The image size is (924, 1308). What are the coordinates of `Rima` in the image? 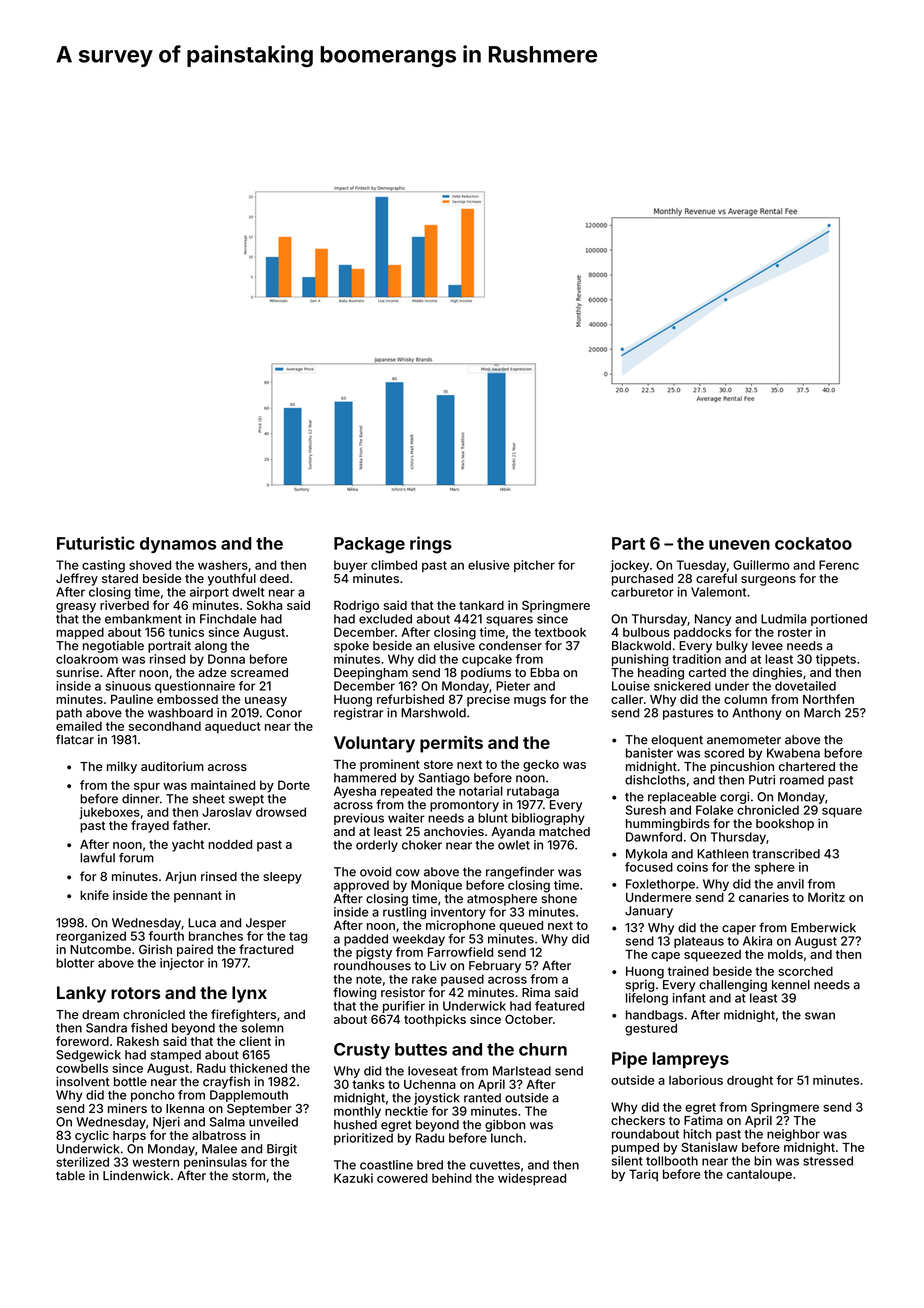 It's located at (536, 992).
